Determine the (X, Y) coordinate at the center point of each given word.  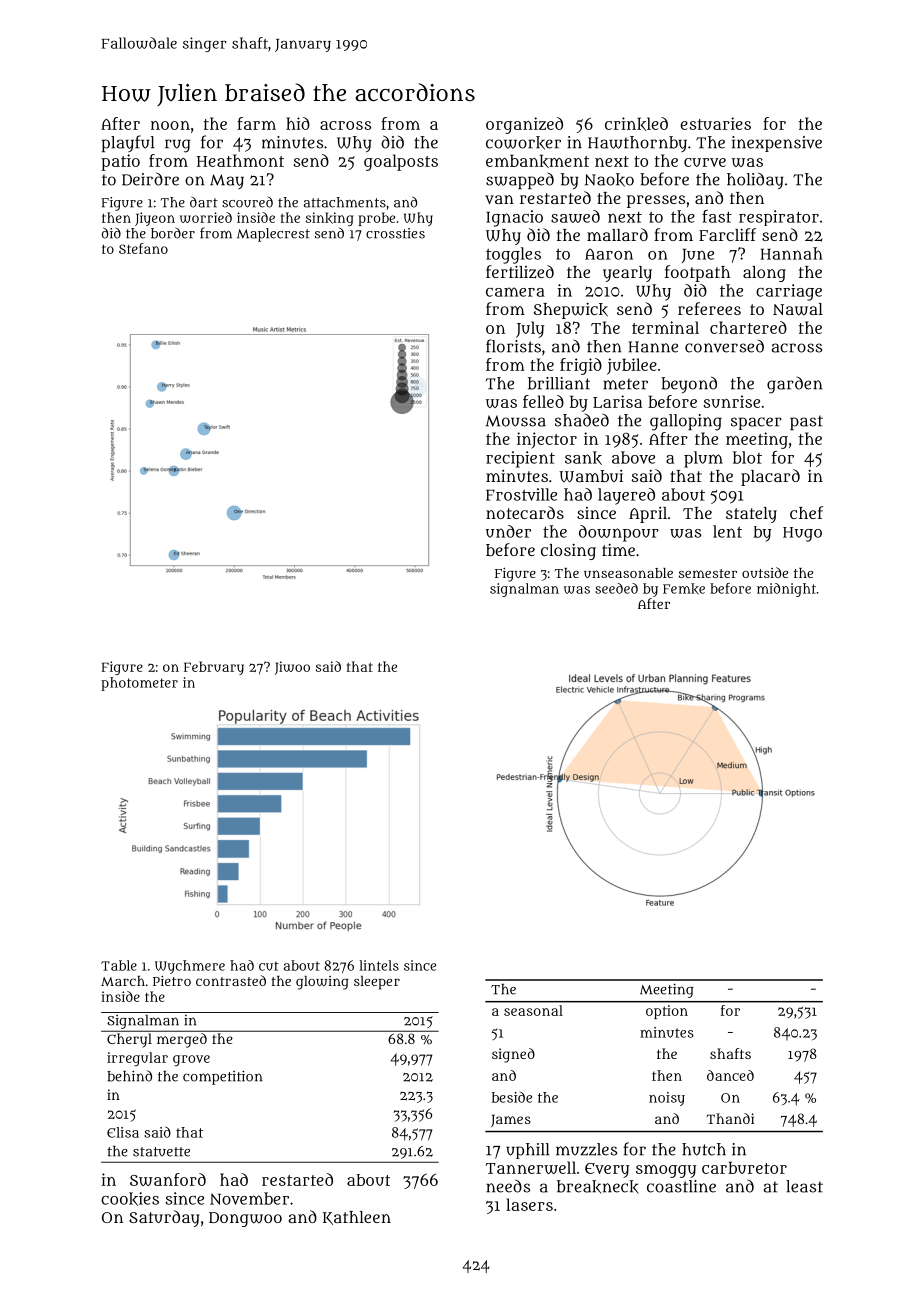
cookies (130, 1199)
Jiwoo (292, 668)
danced (730, 1075)
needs (508, 1186)
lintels (379, 965)
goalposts (401, 162)
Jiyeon (155, 219)
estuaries (715, 123)
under (508, 531)
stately (751, 515)
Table (119, 965)
